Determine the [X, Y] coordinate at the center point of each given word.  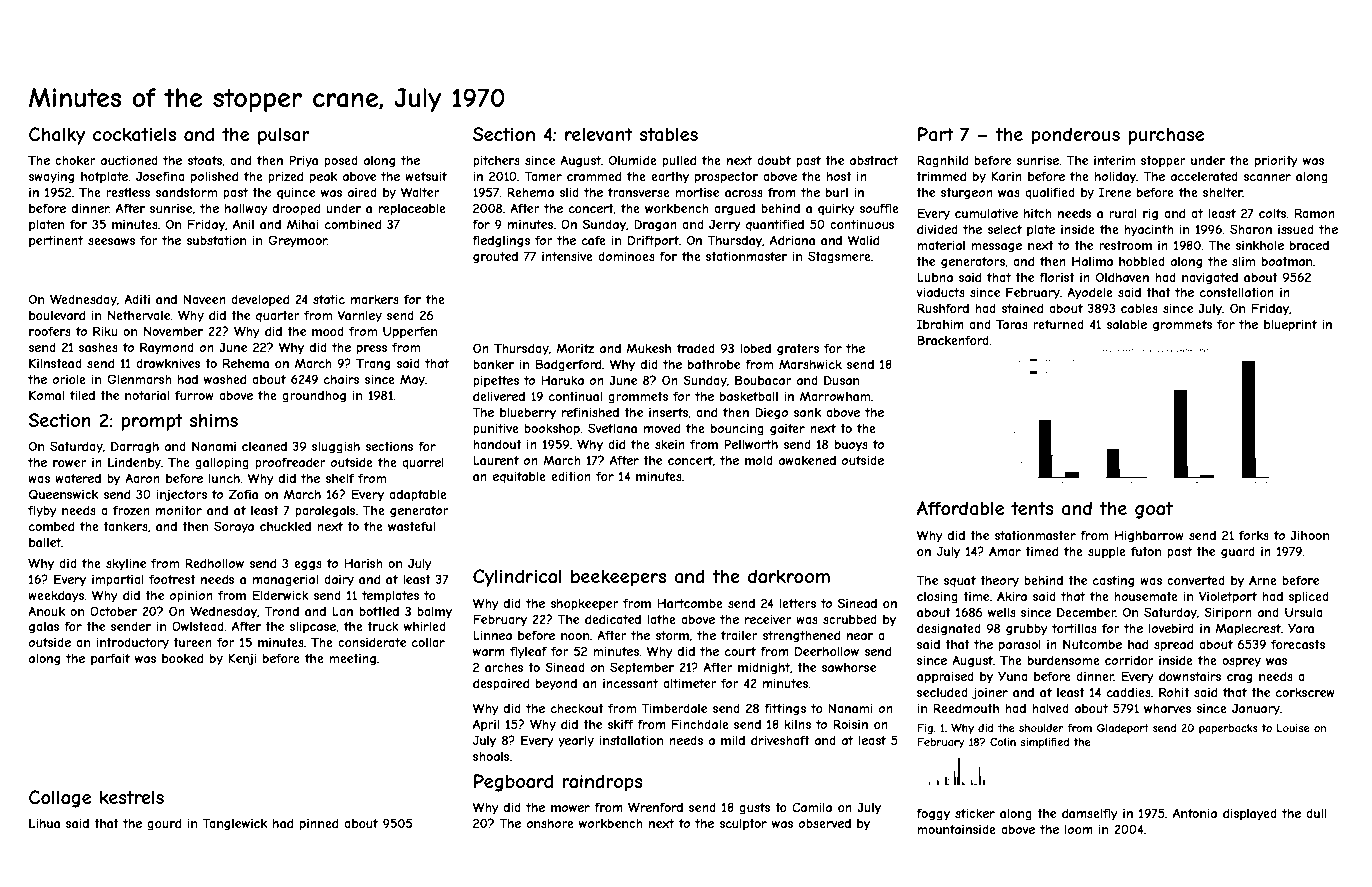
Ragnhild [942, 161]
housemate [1146, 596]
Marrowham [835, 396]
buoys [851, 446]
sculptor [743, 825]
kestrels [132, 797]
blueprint [1290, 326]
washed [225, 379]
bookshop [552, 430]
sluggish [336, 448]
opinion [191, 597]
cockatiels [134, 134]
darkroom [789, 576]
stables [669, 134]
